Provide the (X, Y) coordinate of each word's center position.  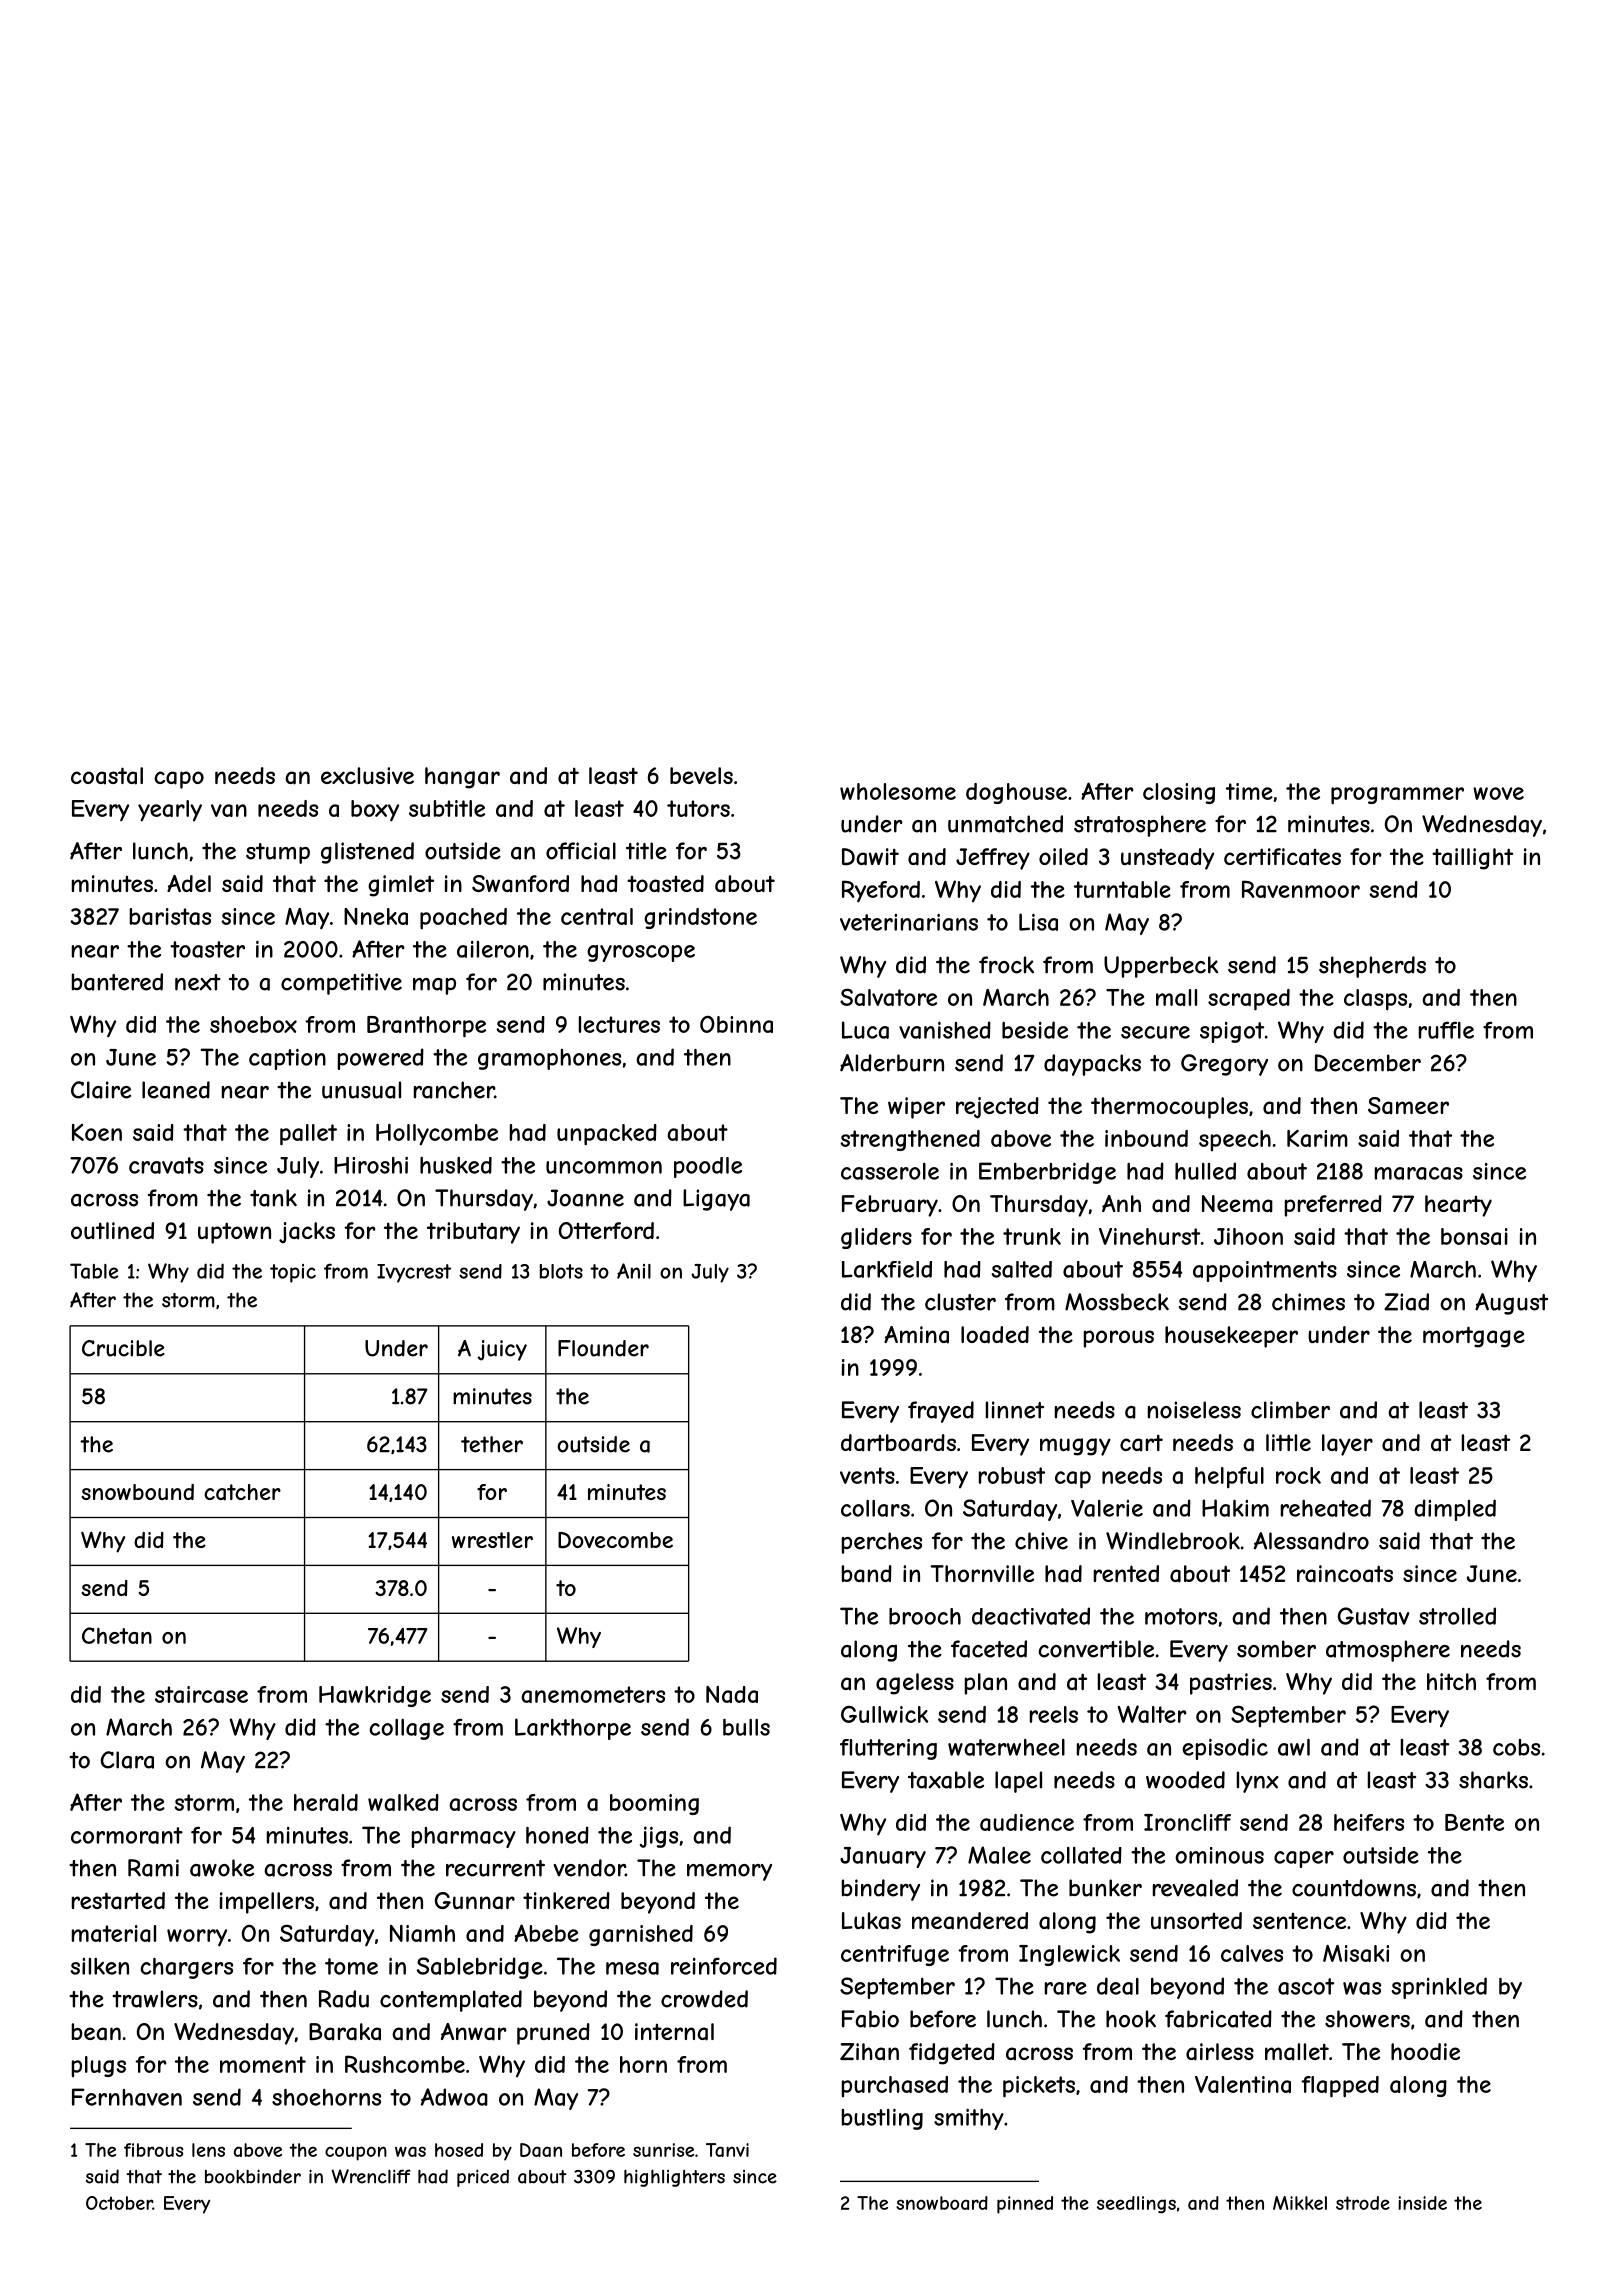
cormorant (127, 1835)
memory (729, 1872)
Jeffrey (993, 859)
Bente (1474, 1822)
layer (1347, 1445)
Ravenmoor (1301, 889)
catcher (242, 1492)
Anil (634, 1271)
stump (278, 853)
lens (208, 2150)
